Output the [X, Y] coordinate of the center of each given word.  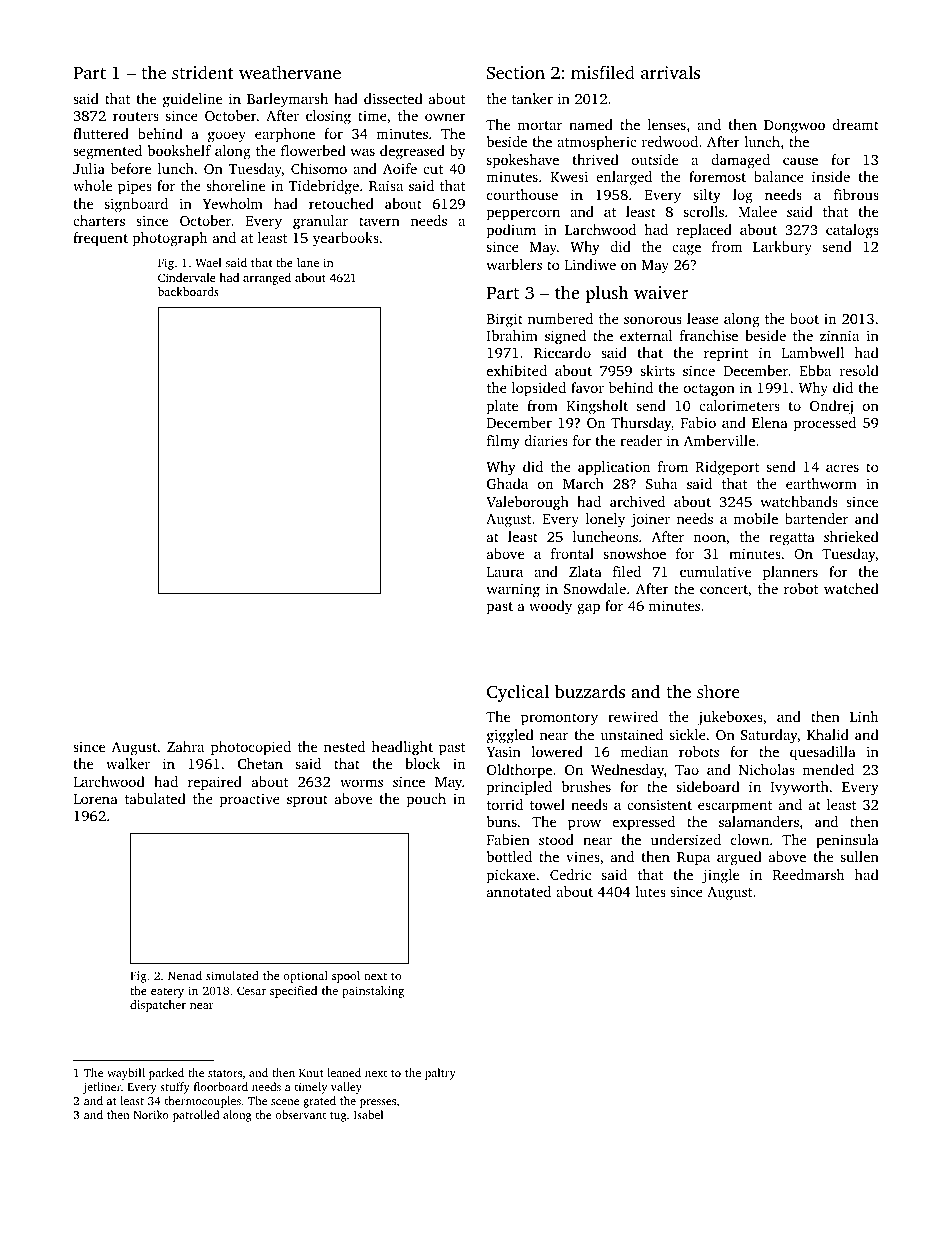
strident [202, 72]
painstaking [373, 992]
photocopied [251, 748]
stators [225, 1073]
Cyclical [518, 693]
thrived [595, 159]
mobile [756, 518]
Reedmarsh [808, 874]
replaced [704, 231]
